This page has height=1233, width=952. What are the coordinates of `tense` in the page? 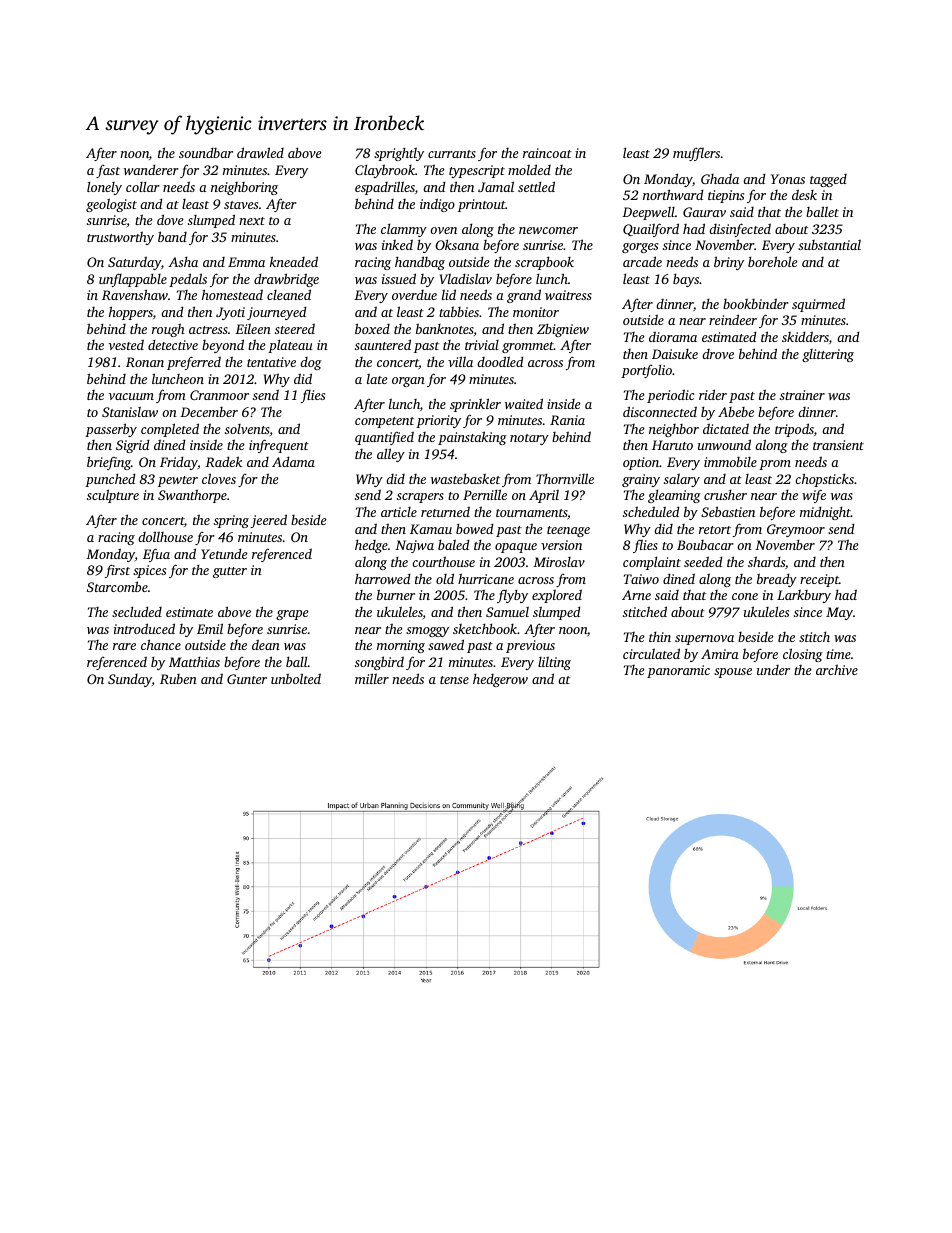 It's located at (454, 680).
